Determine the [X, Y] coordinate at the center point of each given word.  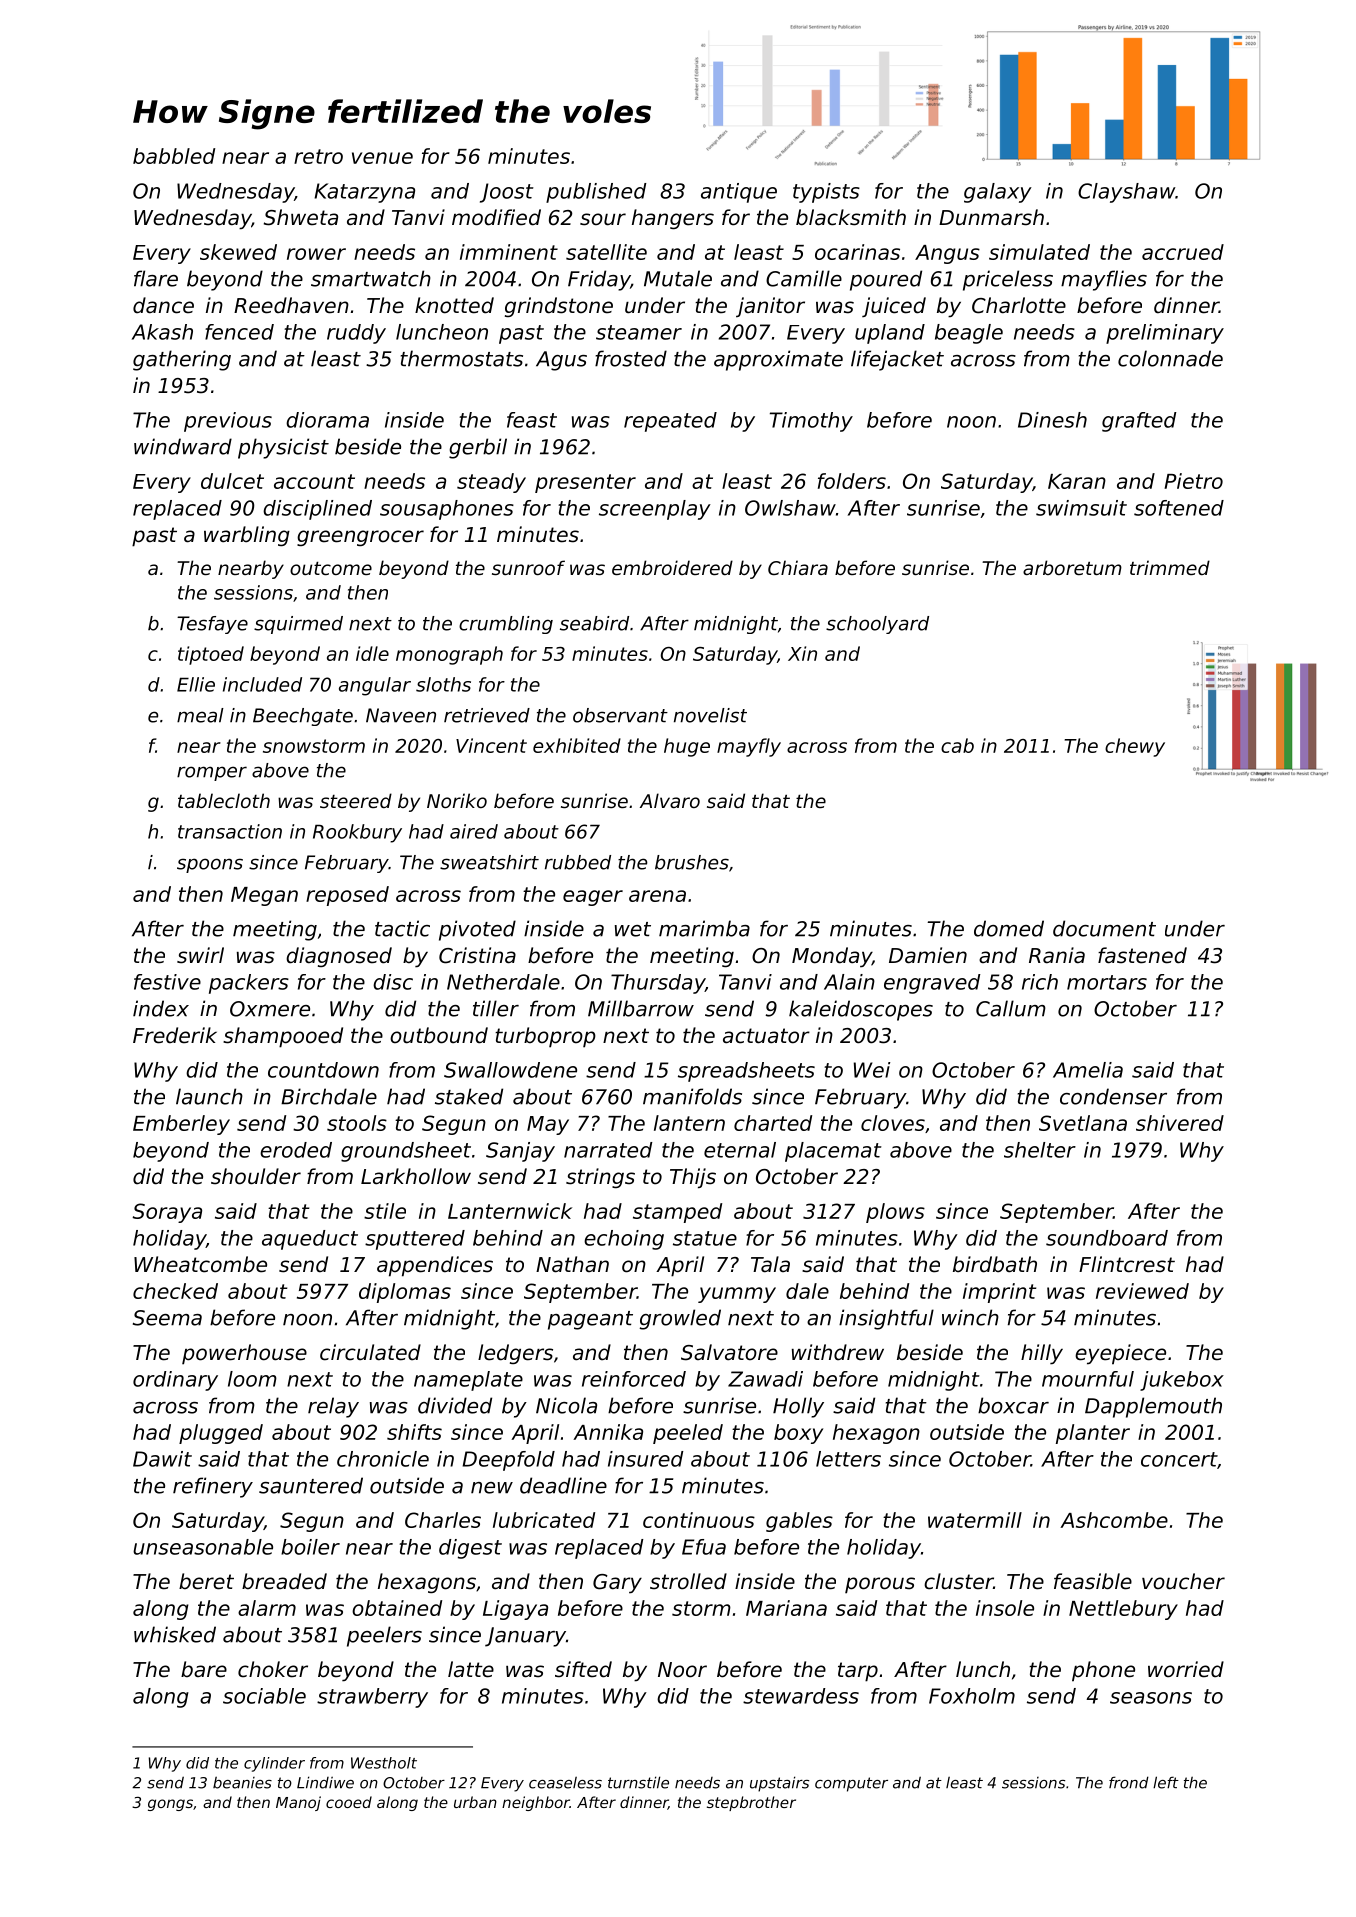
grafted [1139, 422]
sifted [583, 1669]
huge [687, 747]
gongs [170, 1805]
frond [1129, 1782]
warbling [247, 536]
